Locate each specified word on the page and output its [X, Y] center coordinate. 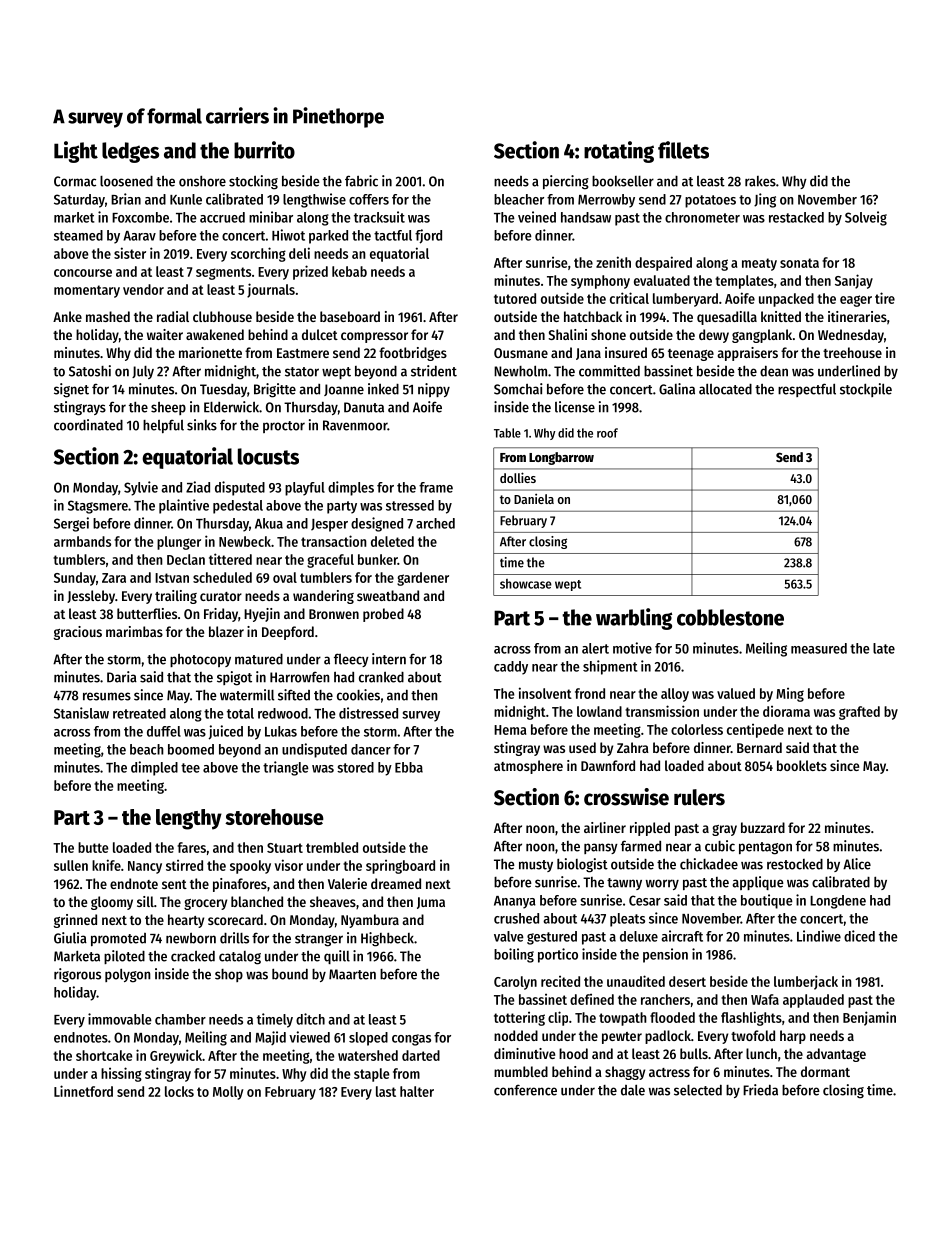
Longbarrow [561, 458]
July [143, 372]
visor [289, 865]
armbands [82, 541]
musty [536, 866]
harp [793, 1037]
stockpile [866, 390]
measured [819, 648]
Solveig [866, 218]
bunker [378, 559]
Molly [228, 1093]
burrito [264, 150]
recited [560, 981]
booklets [802, 765]
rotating [619, 152]
